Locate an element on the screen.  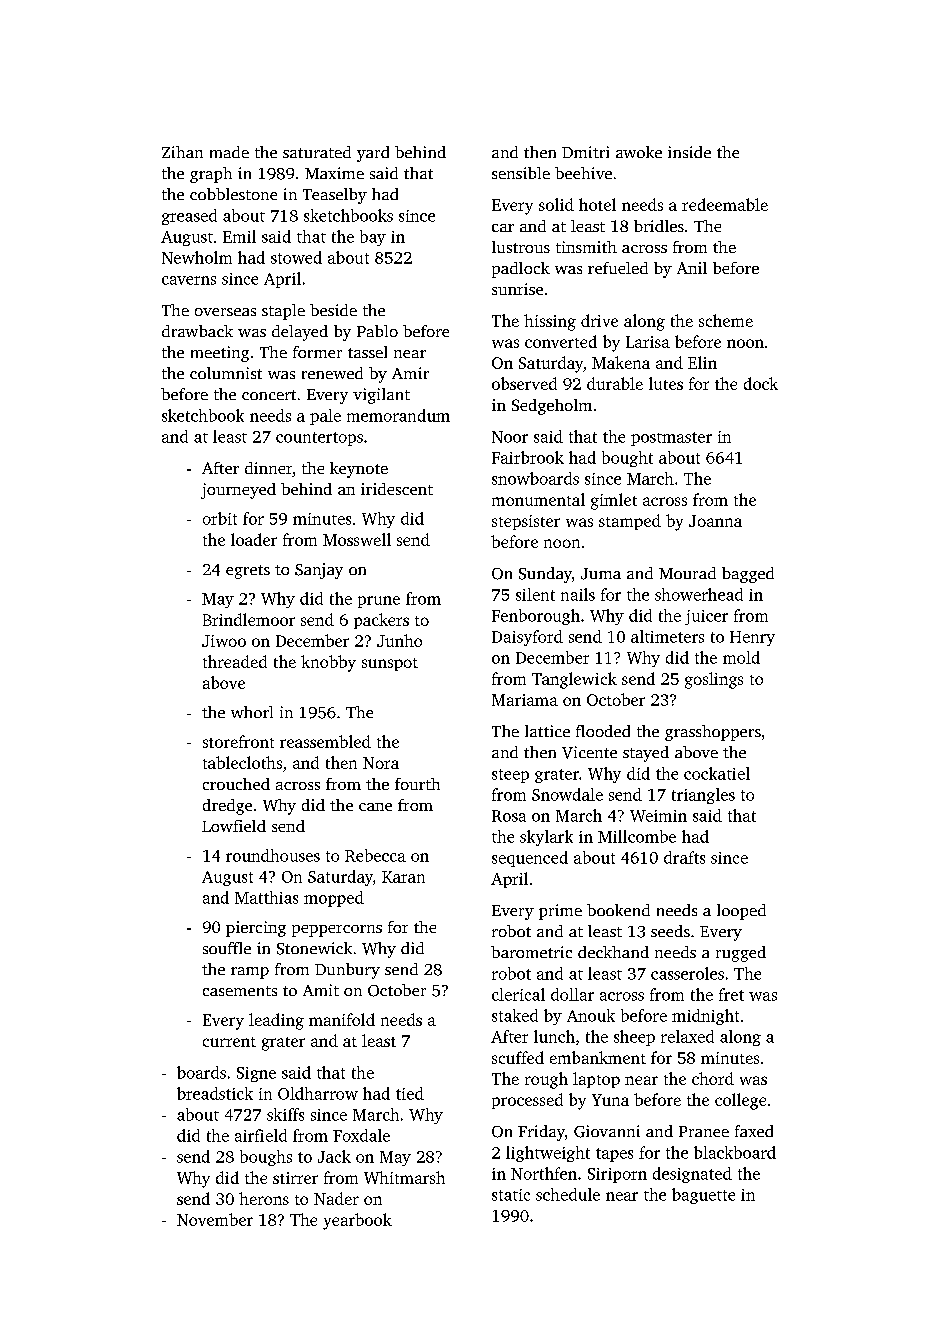
static is located at coordinates (511, 1195).
